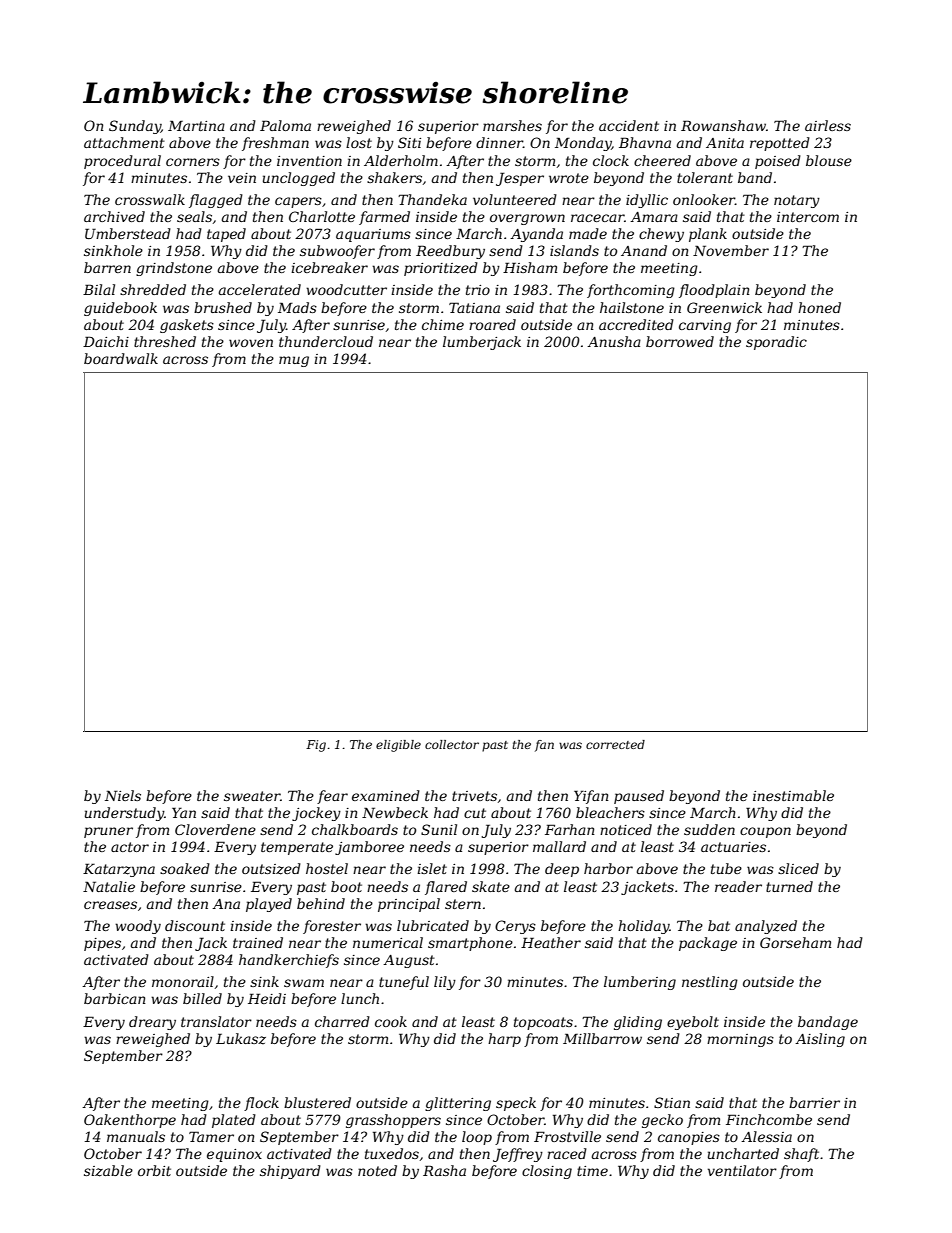 The height and width of the document is (1233, 952). Describe the element at coordinates (512, 125) in the document. I see `marshes` at that location.
